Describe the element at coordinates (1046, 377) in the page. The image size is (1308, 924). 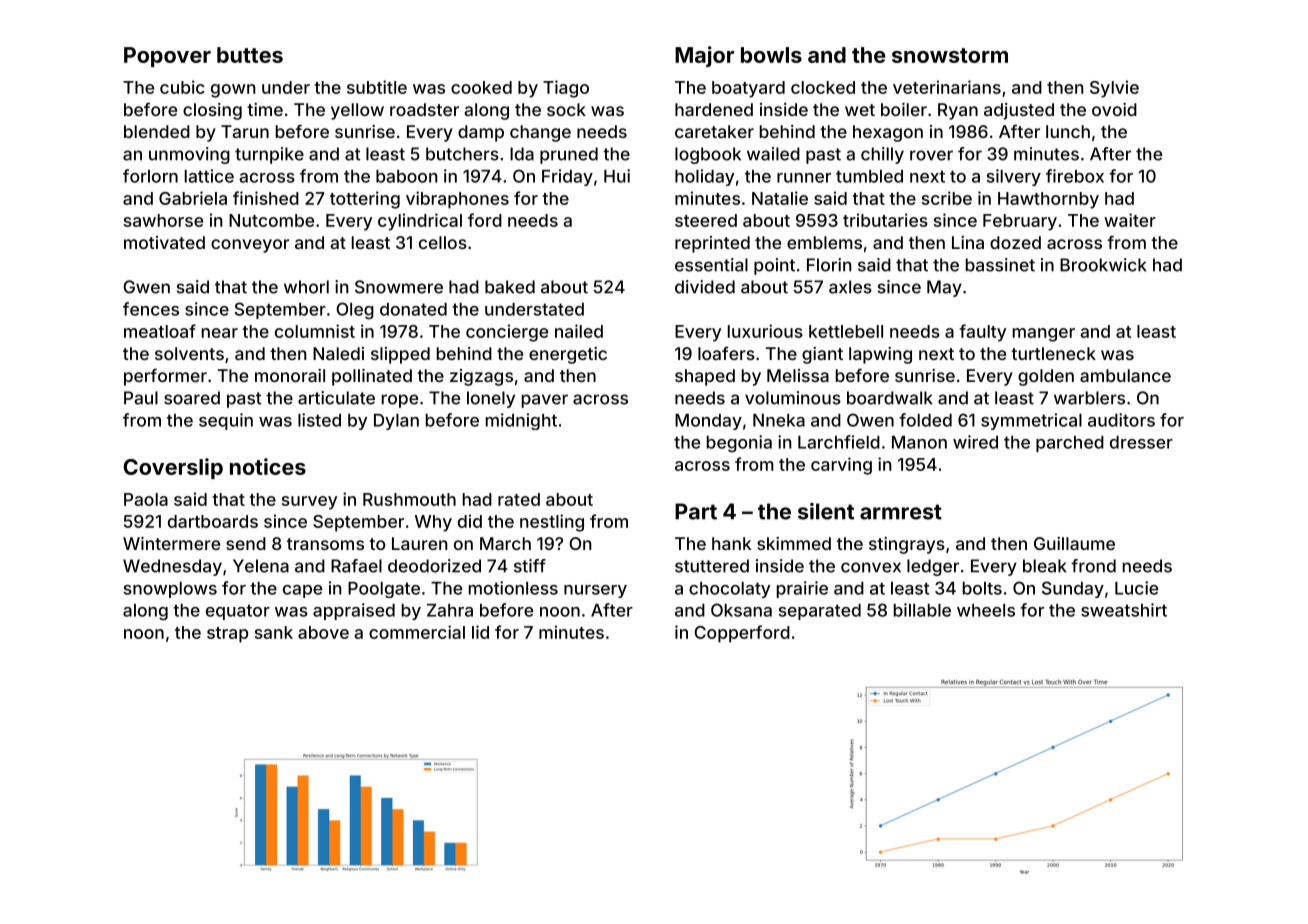
I see `golden` at that location.
